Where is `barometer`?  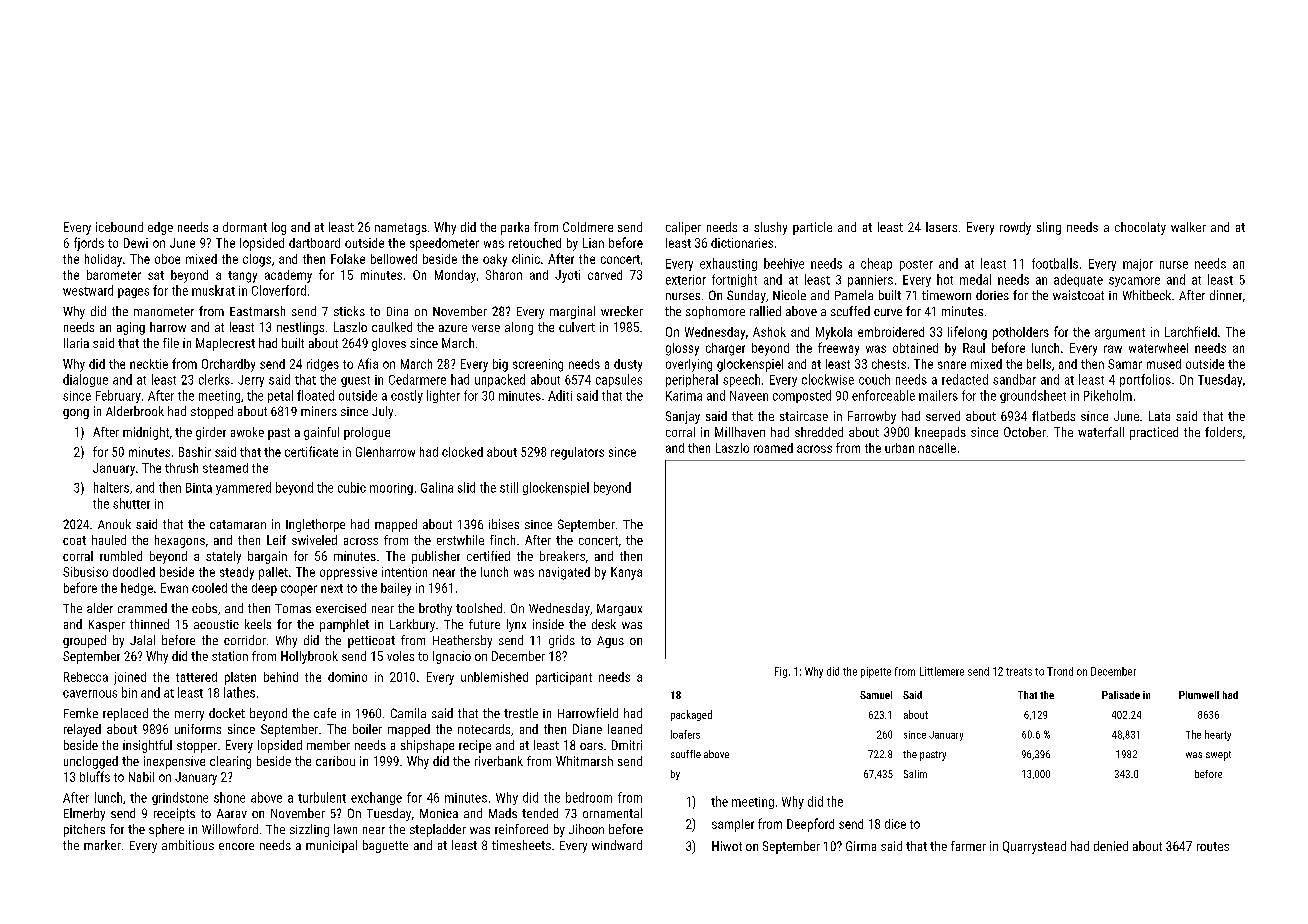
barometer is located at coordinates (114, 275).
